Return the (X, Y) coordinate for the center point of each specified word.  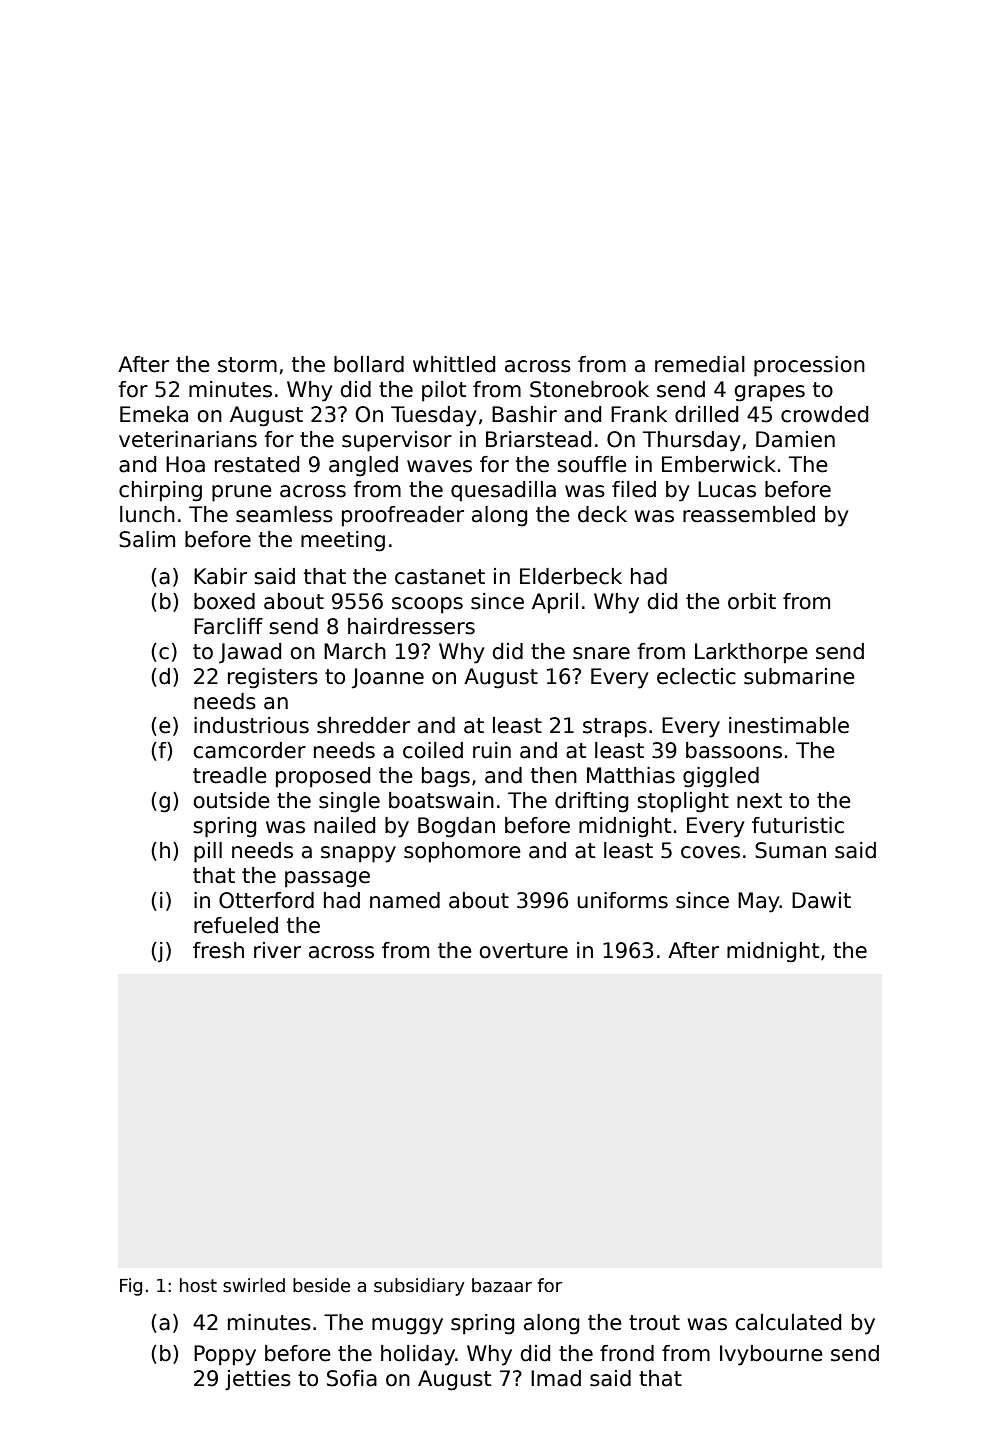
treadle (230, 775)
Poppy (225, 1355)
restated (257, 464)
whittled (454, 364)
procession (809, 366)
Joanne (388, 678)
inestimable (789, 725)
